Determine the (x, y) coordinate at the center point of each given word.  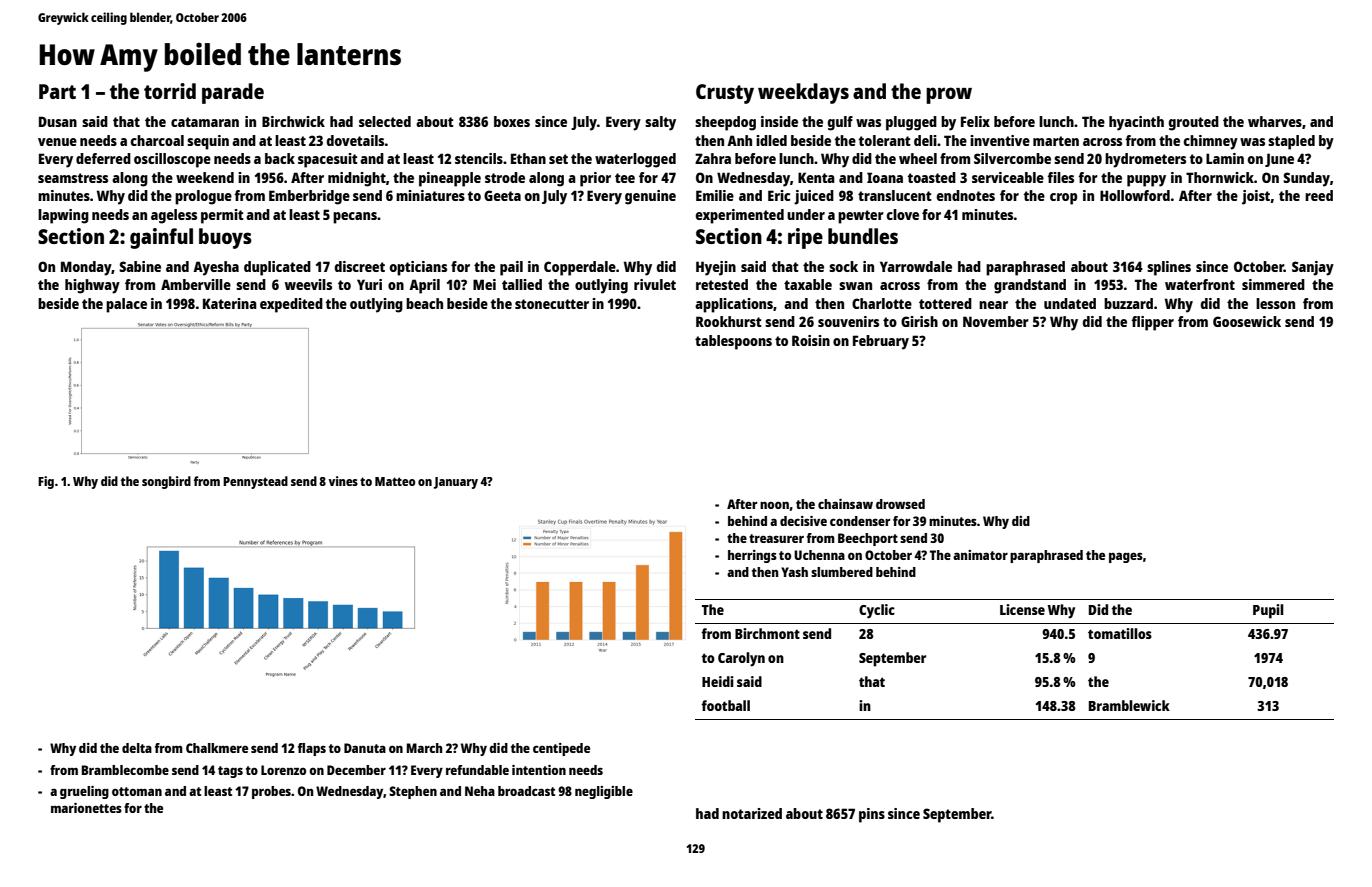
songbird (166, 482)
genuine (650, 197)
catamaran (205, 122)
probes (271, 792)
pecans (355, 218)
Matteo (395, 481)
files (1060, 177)
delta (137, 748)
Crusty (725, 94)
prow (949, 95)
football (725, 705)
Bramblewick (1129, 705)
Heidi (718, 681)
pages (1126, 557)
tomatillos (1120, 633)
